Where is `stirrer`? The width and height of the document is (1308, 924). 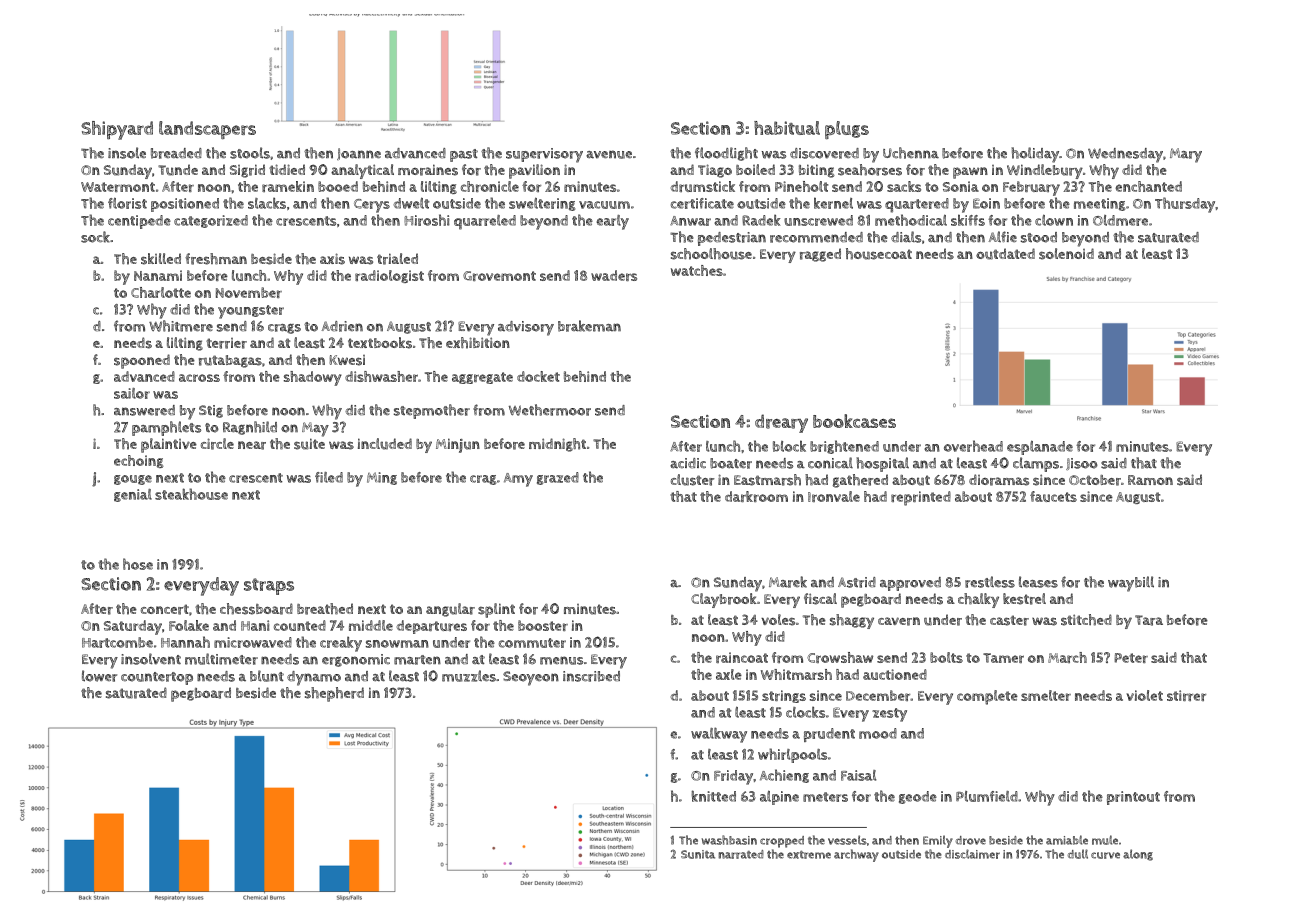 stirrer is located at coordinates (1186, 695).
